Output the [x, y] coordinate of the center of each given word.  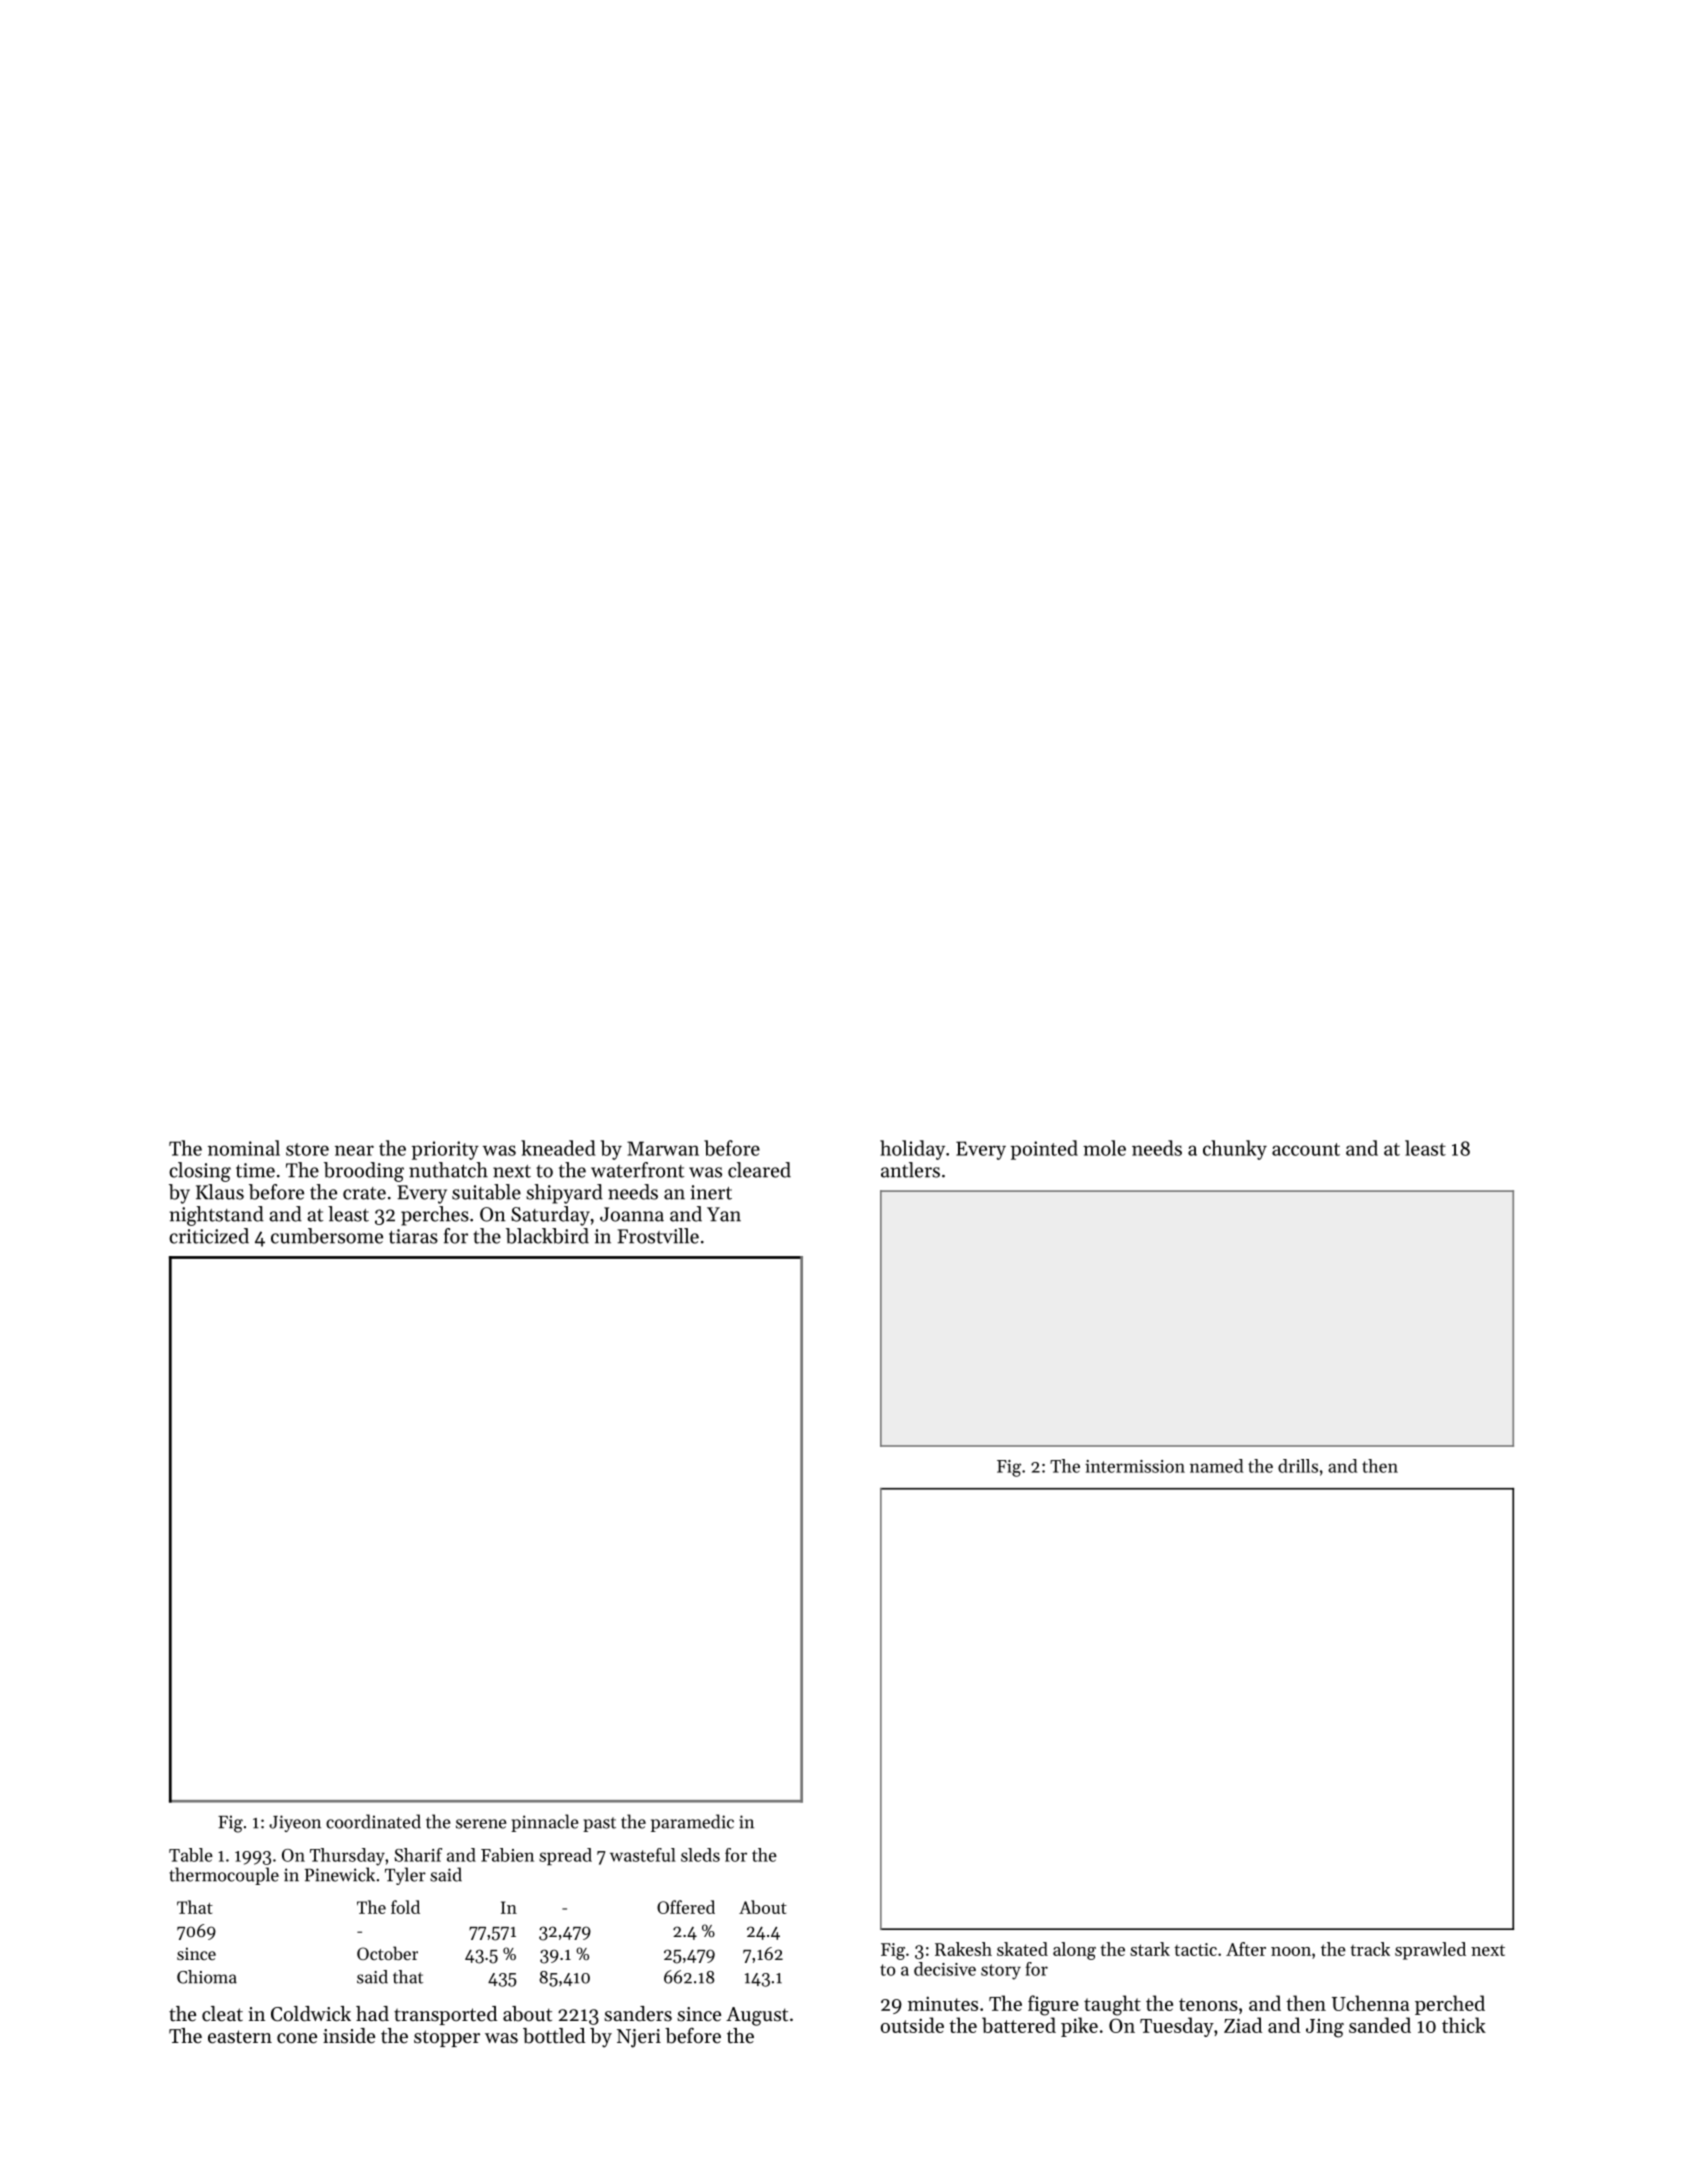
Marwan [663, 1148]
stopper [447, 2038]
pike [1079, 2027]
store [307, 1149]
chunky [1235, 1150]
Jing [1325, 2028]
